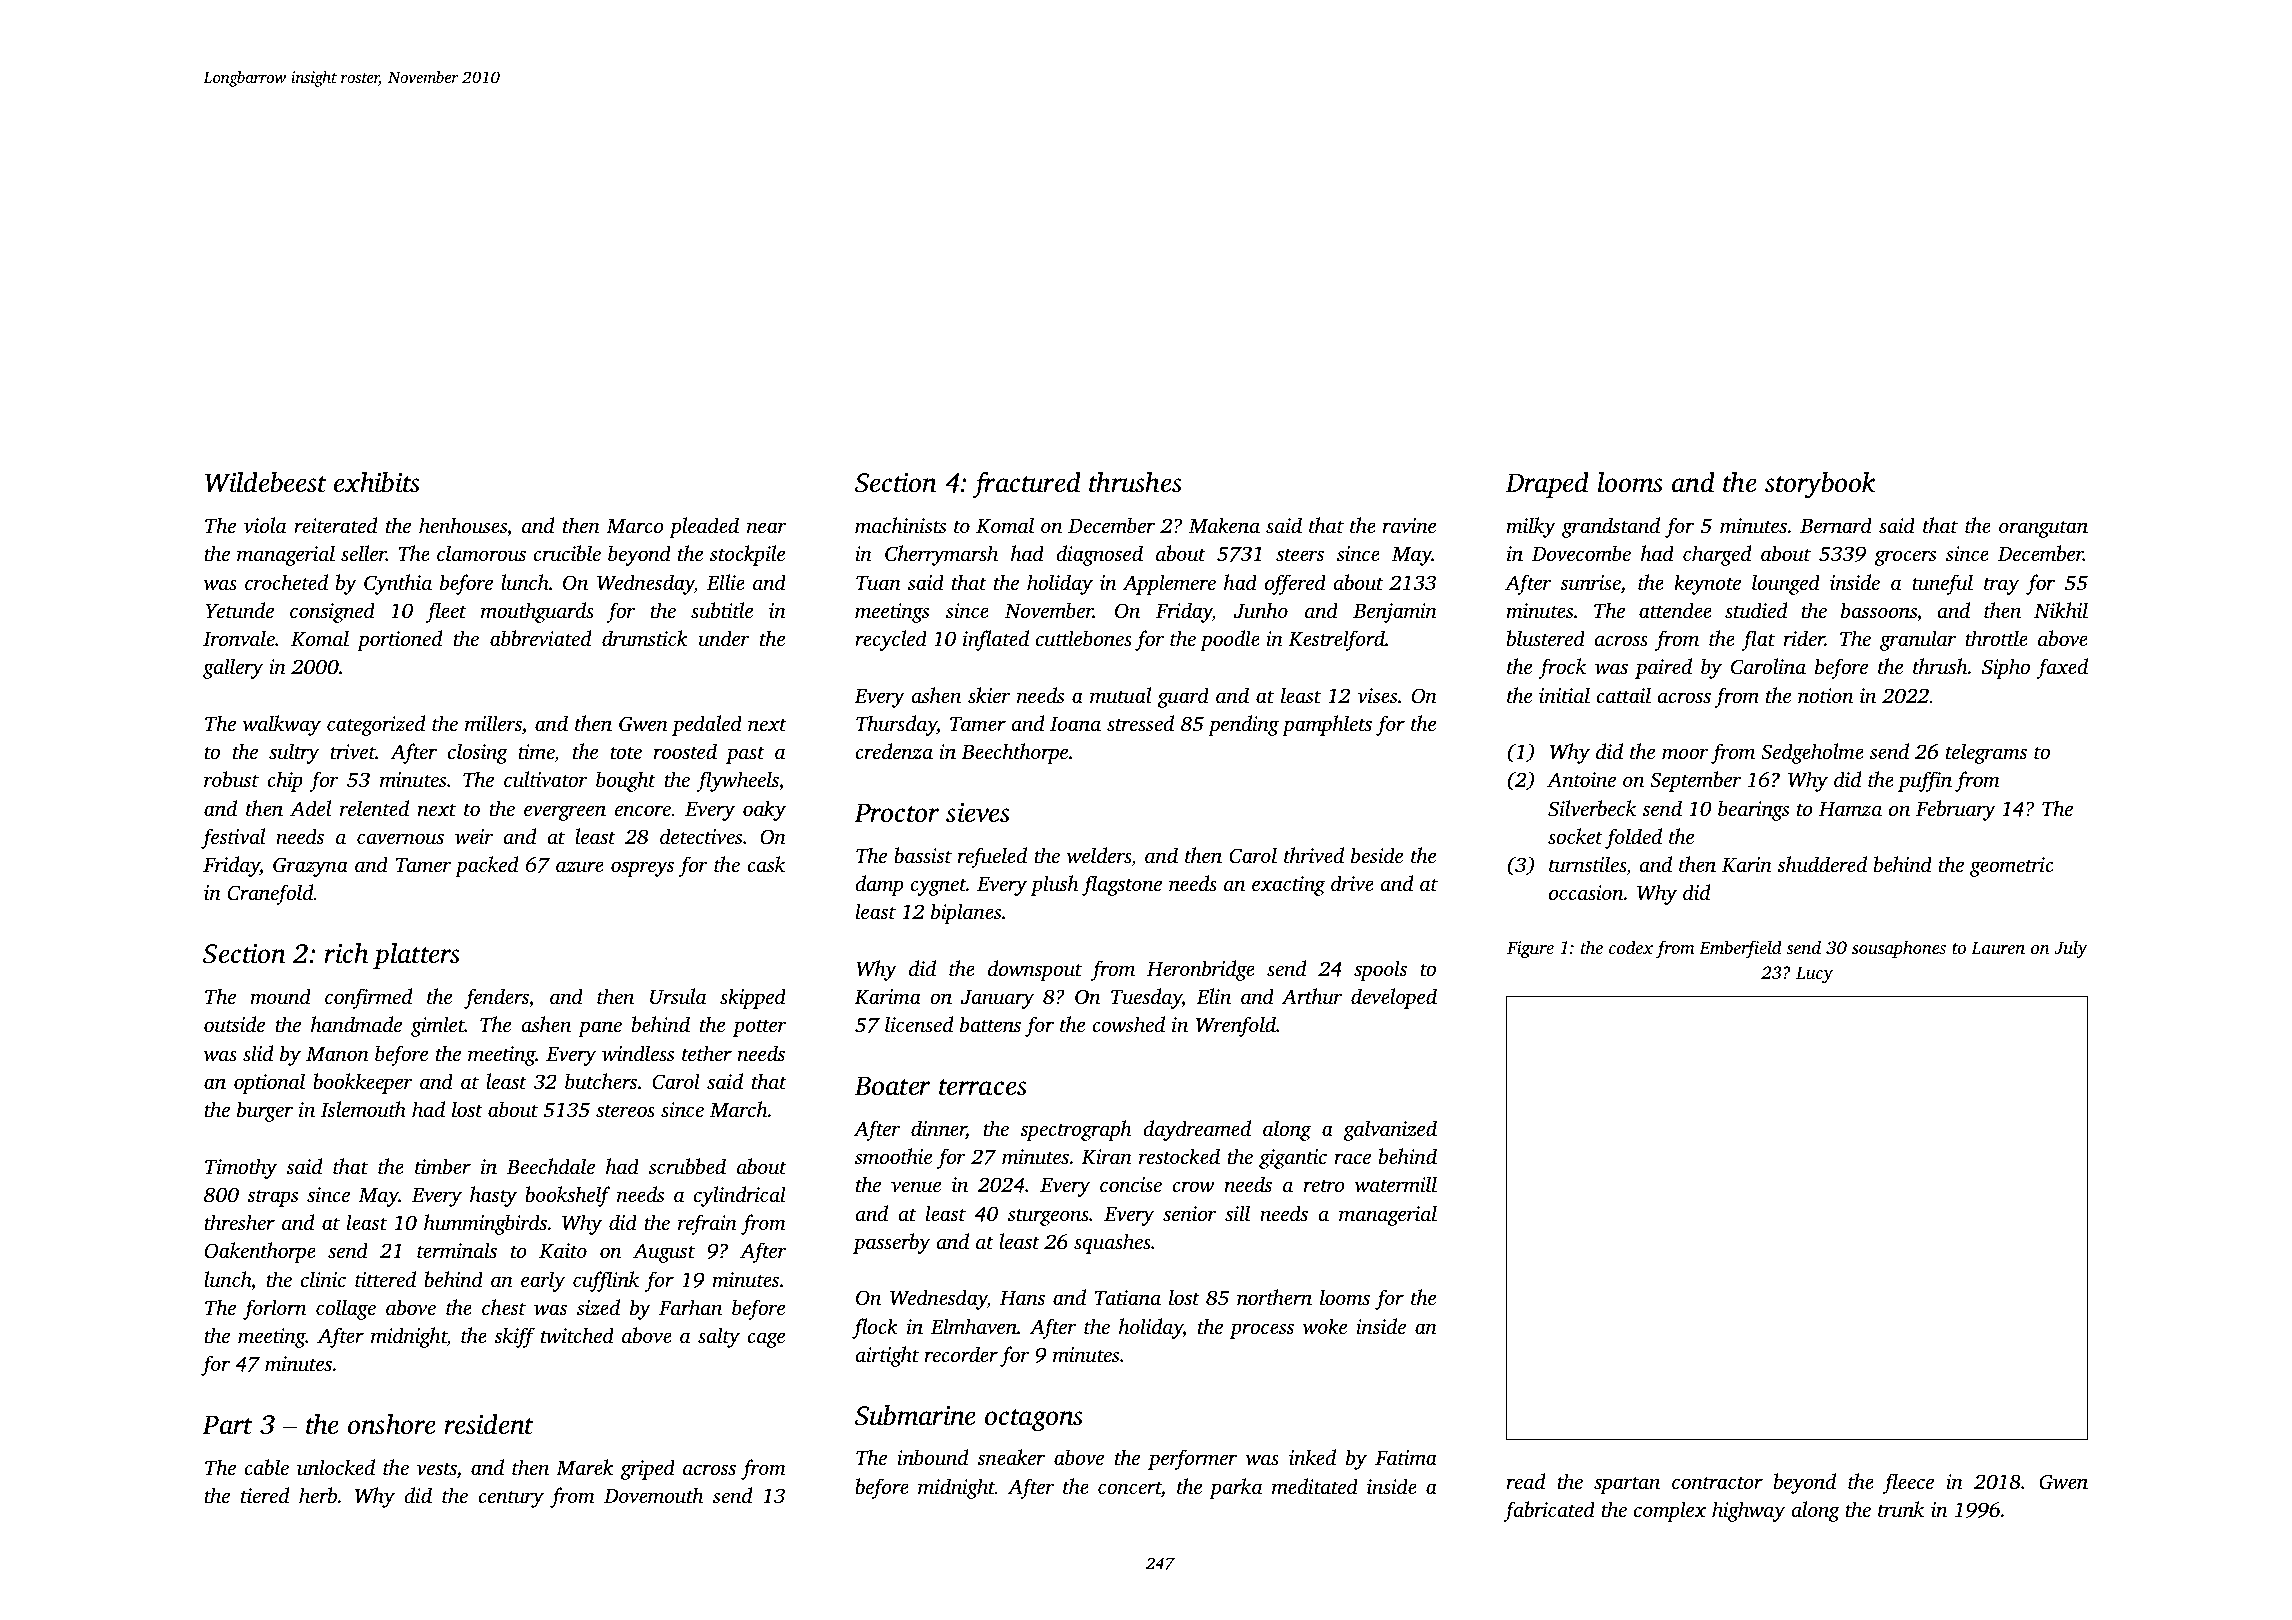 The image size is (2292, 1620). What do you see at coordinates (891, 1243) in the screenshot?
I see `passerby` at bounding box center [891, 1243].
